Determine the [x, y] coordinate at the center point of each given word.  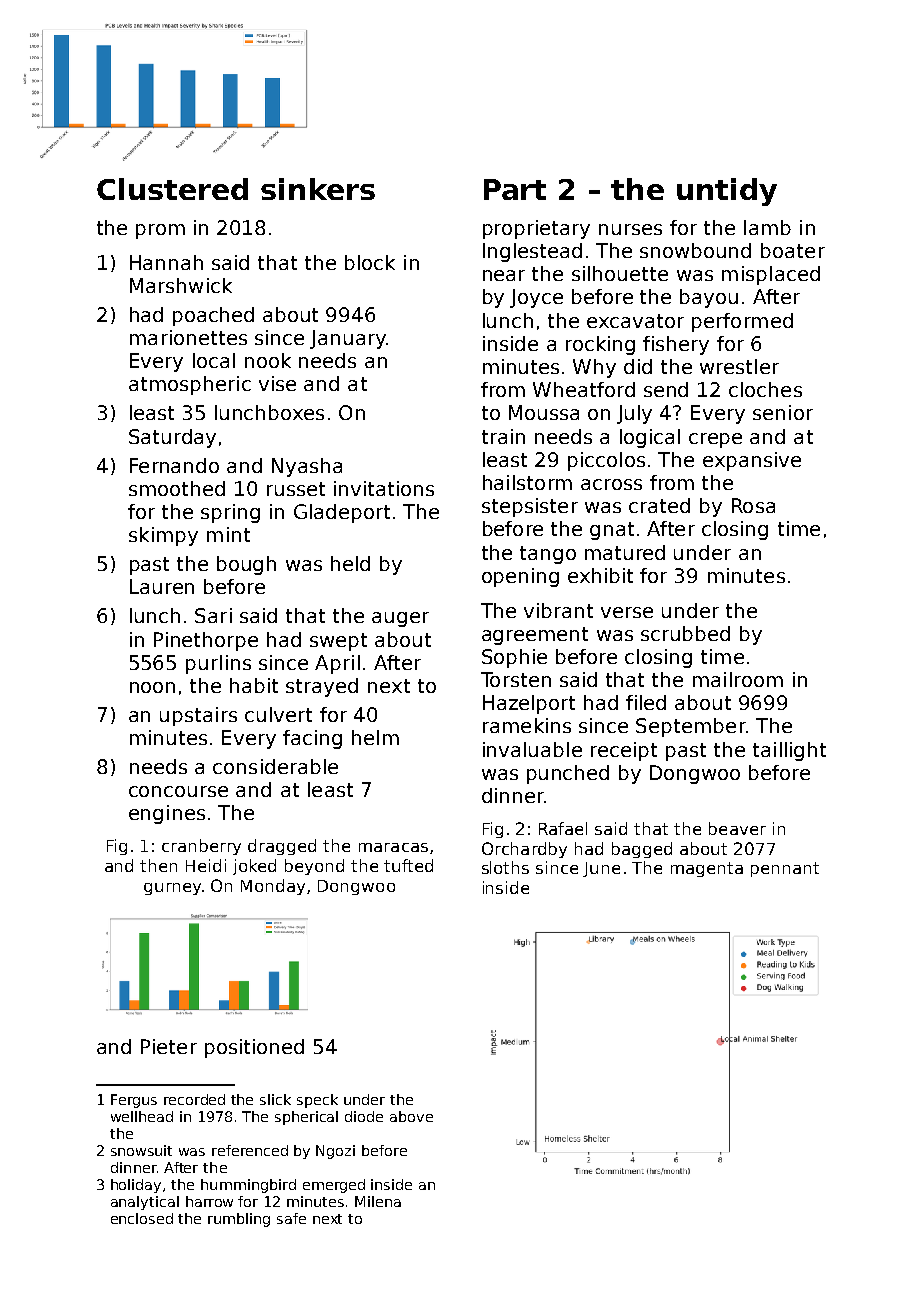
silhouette [620, 273]
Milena [378, 1201]
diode [364, 1116]
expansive [752, 461]
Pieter [169, 1046]
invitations [384, 488]
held [350, 563]
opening [520, 577]
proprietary [536, 229]
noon [152, 687]
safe [291, 1218]
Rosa [753, 505]
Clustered [172, 189]
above [411, 1116]
